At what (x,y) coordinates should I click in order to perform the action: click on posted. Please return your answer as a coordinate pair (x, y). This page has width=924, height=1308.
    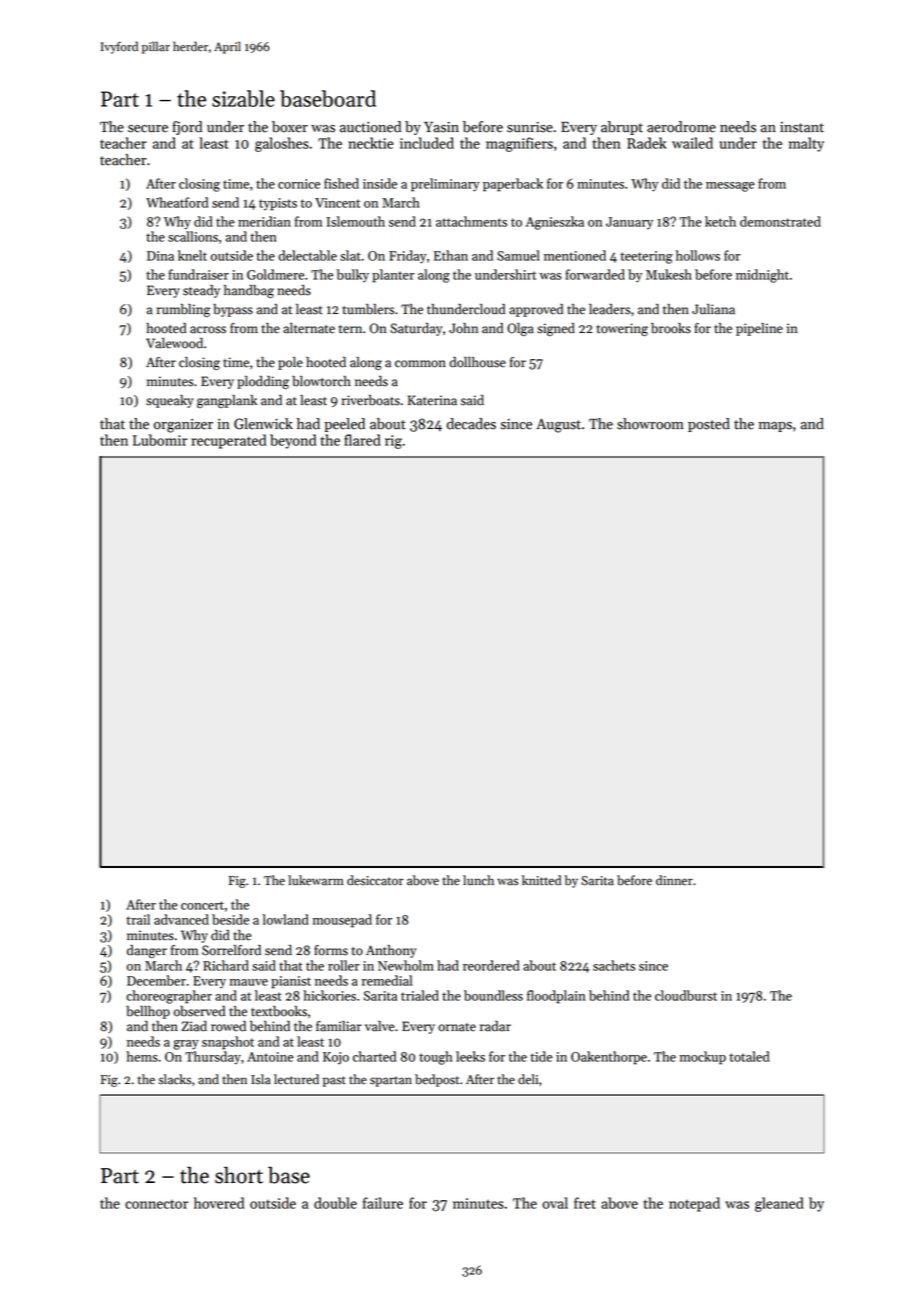
    Looking at the image, I should click on (709, 425).
